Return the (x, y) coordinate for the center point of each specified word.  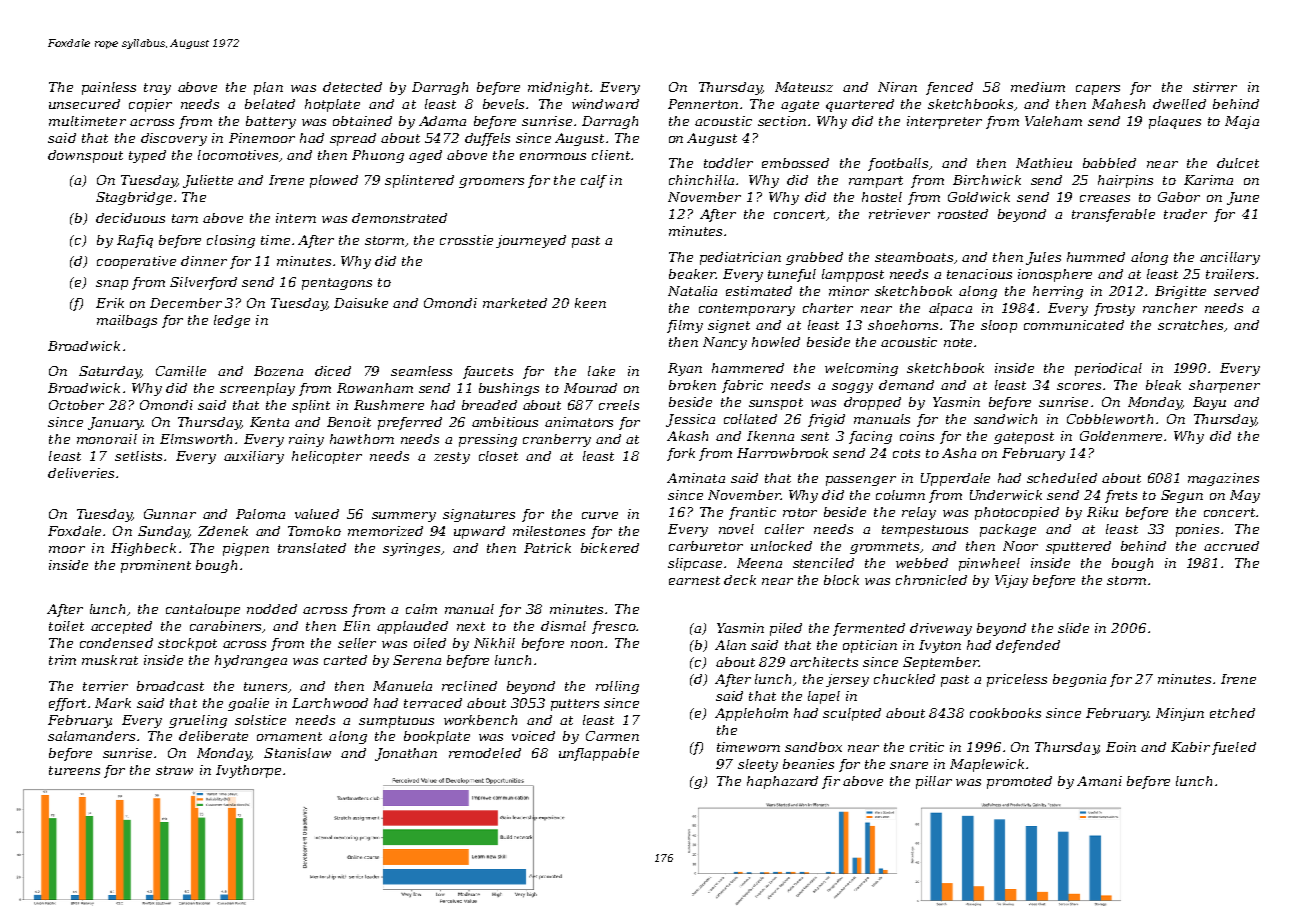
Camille (181, 371)
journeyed (531, 241)
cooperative (136, 262)
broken (692, 385)
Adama (442, 121)
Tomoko (314, 531)
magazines (1223, 479)
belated (270, 104)
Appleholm (751, 714)
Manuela (402, 686)
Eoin (1121, 747)
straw (174, 770)
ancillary (1230, 258)
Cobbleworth (1110, 419)
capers (1098, 90)
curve (600, 515)
